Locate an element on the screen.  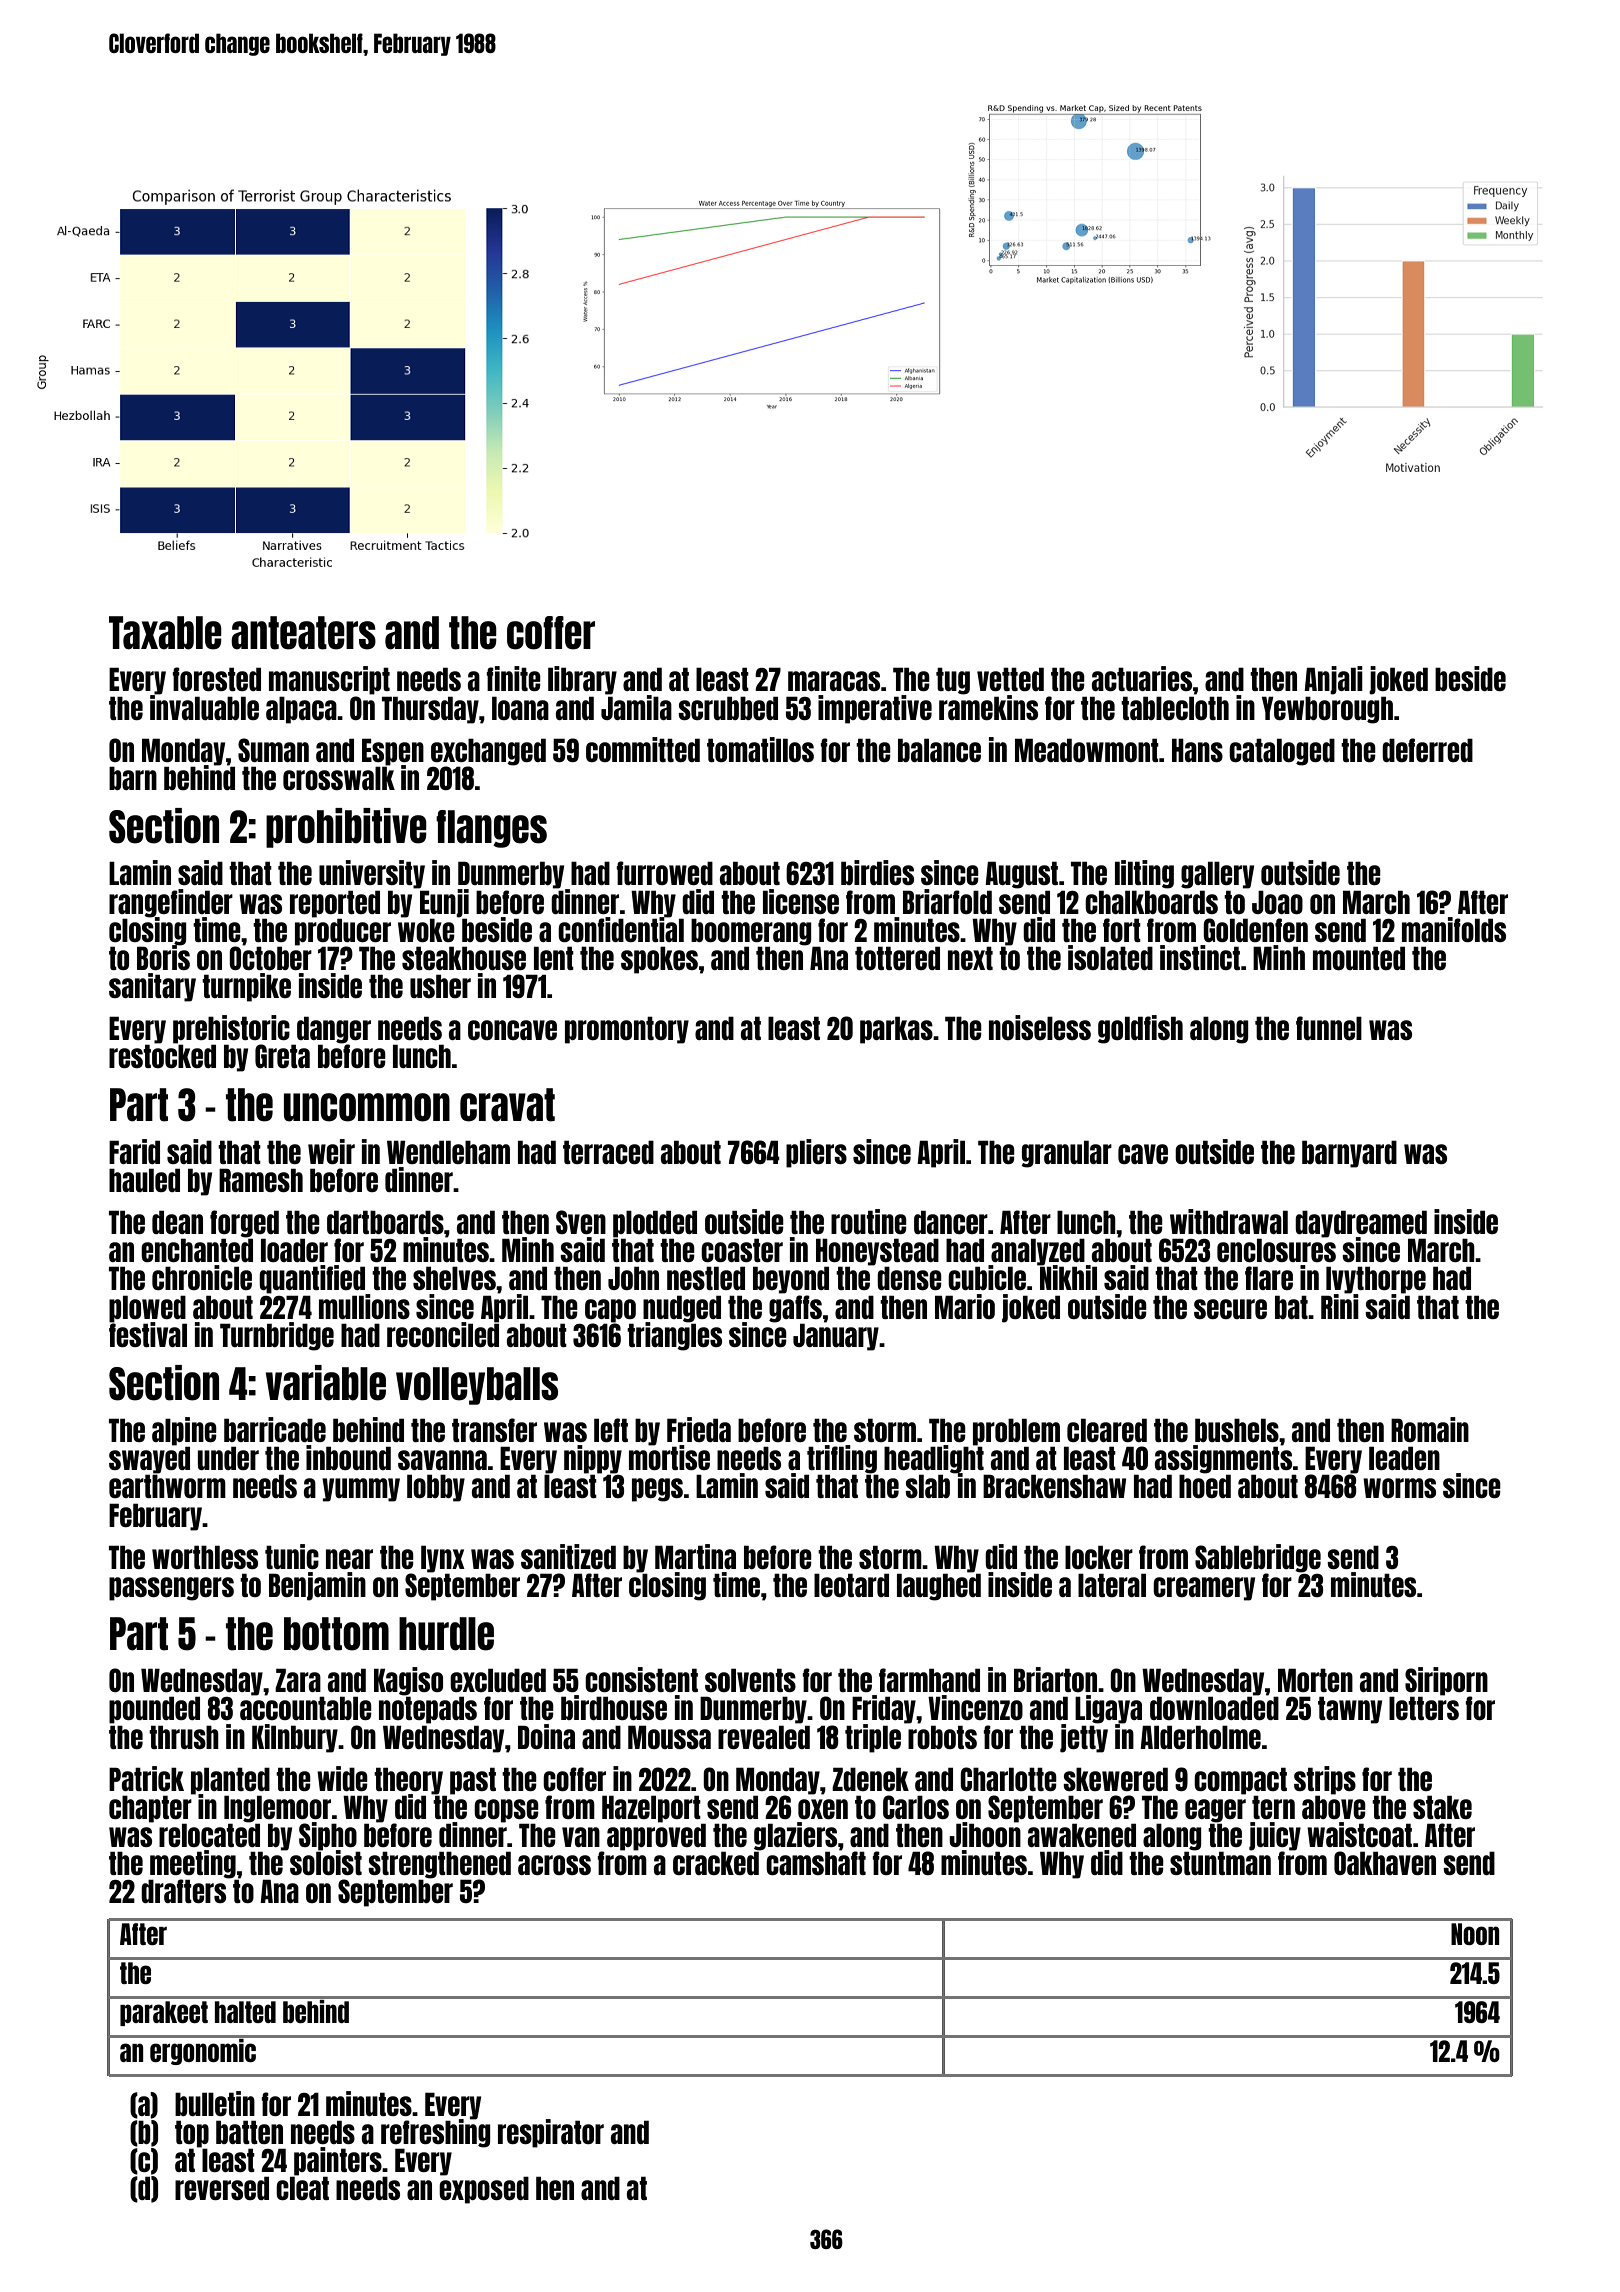
tug is located at coordinates (953, 681).
